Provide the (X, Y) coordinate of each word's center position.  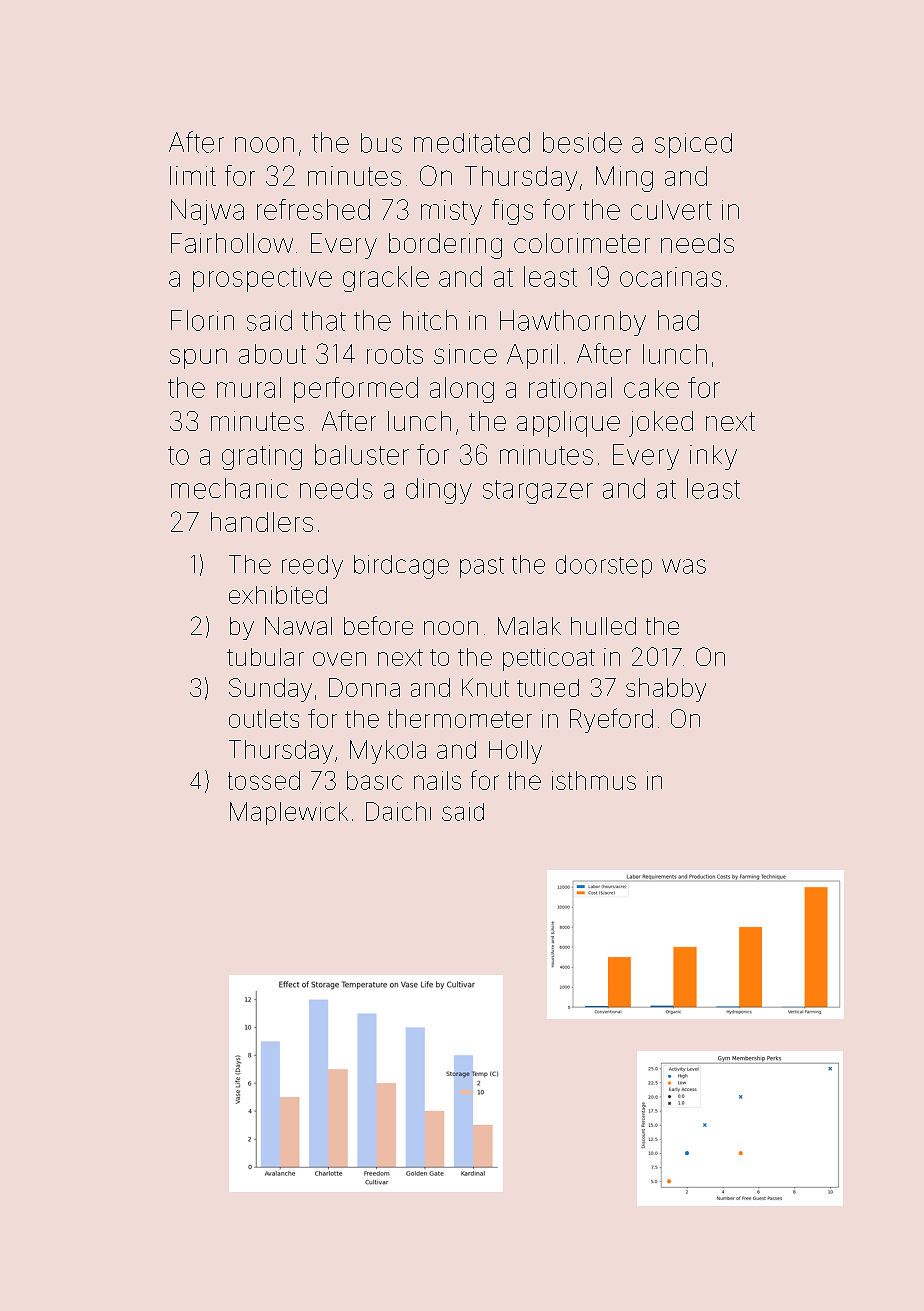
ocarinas (670, 277)
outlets (264, 718)
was (684, 566)
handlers (262, 522)
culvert (671, 210)
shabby (666, 690)
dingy (439, 491)
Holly (515, 752)
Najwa (207, 212)
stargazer (538, 492)
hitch (430, 320)
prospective (262, 279)
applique (568, 424)
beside (582, 142)
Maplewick (289, 813)
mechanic (229, 488)
